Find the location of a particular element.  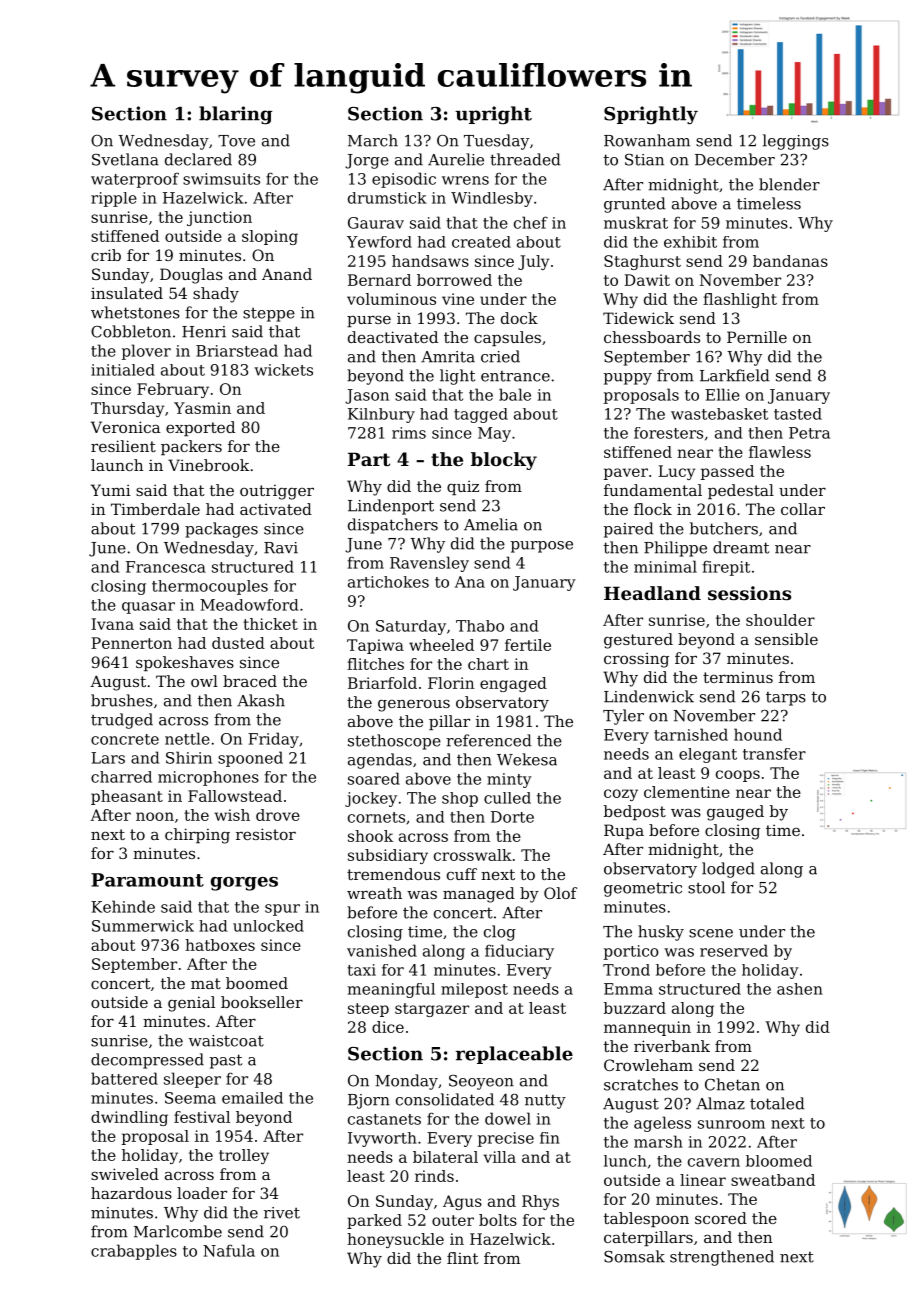

Meadowford is located at coordinates (249, 605).
